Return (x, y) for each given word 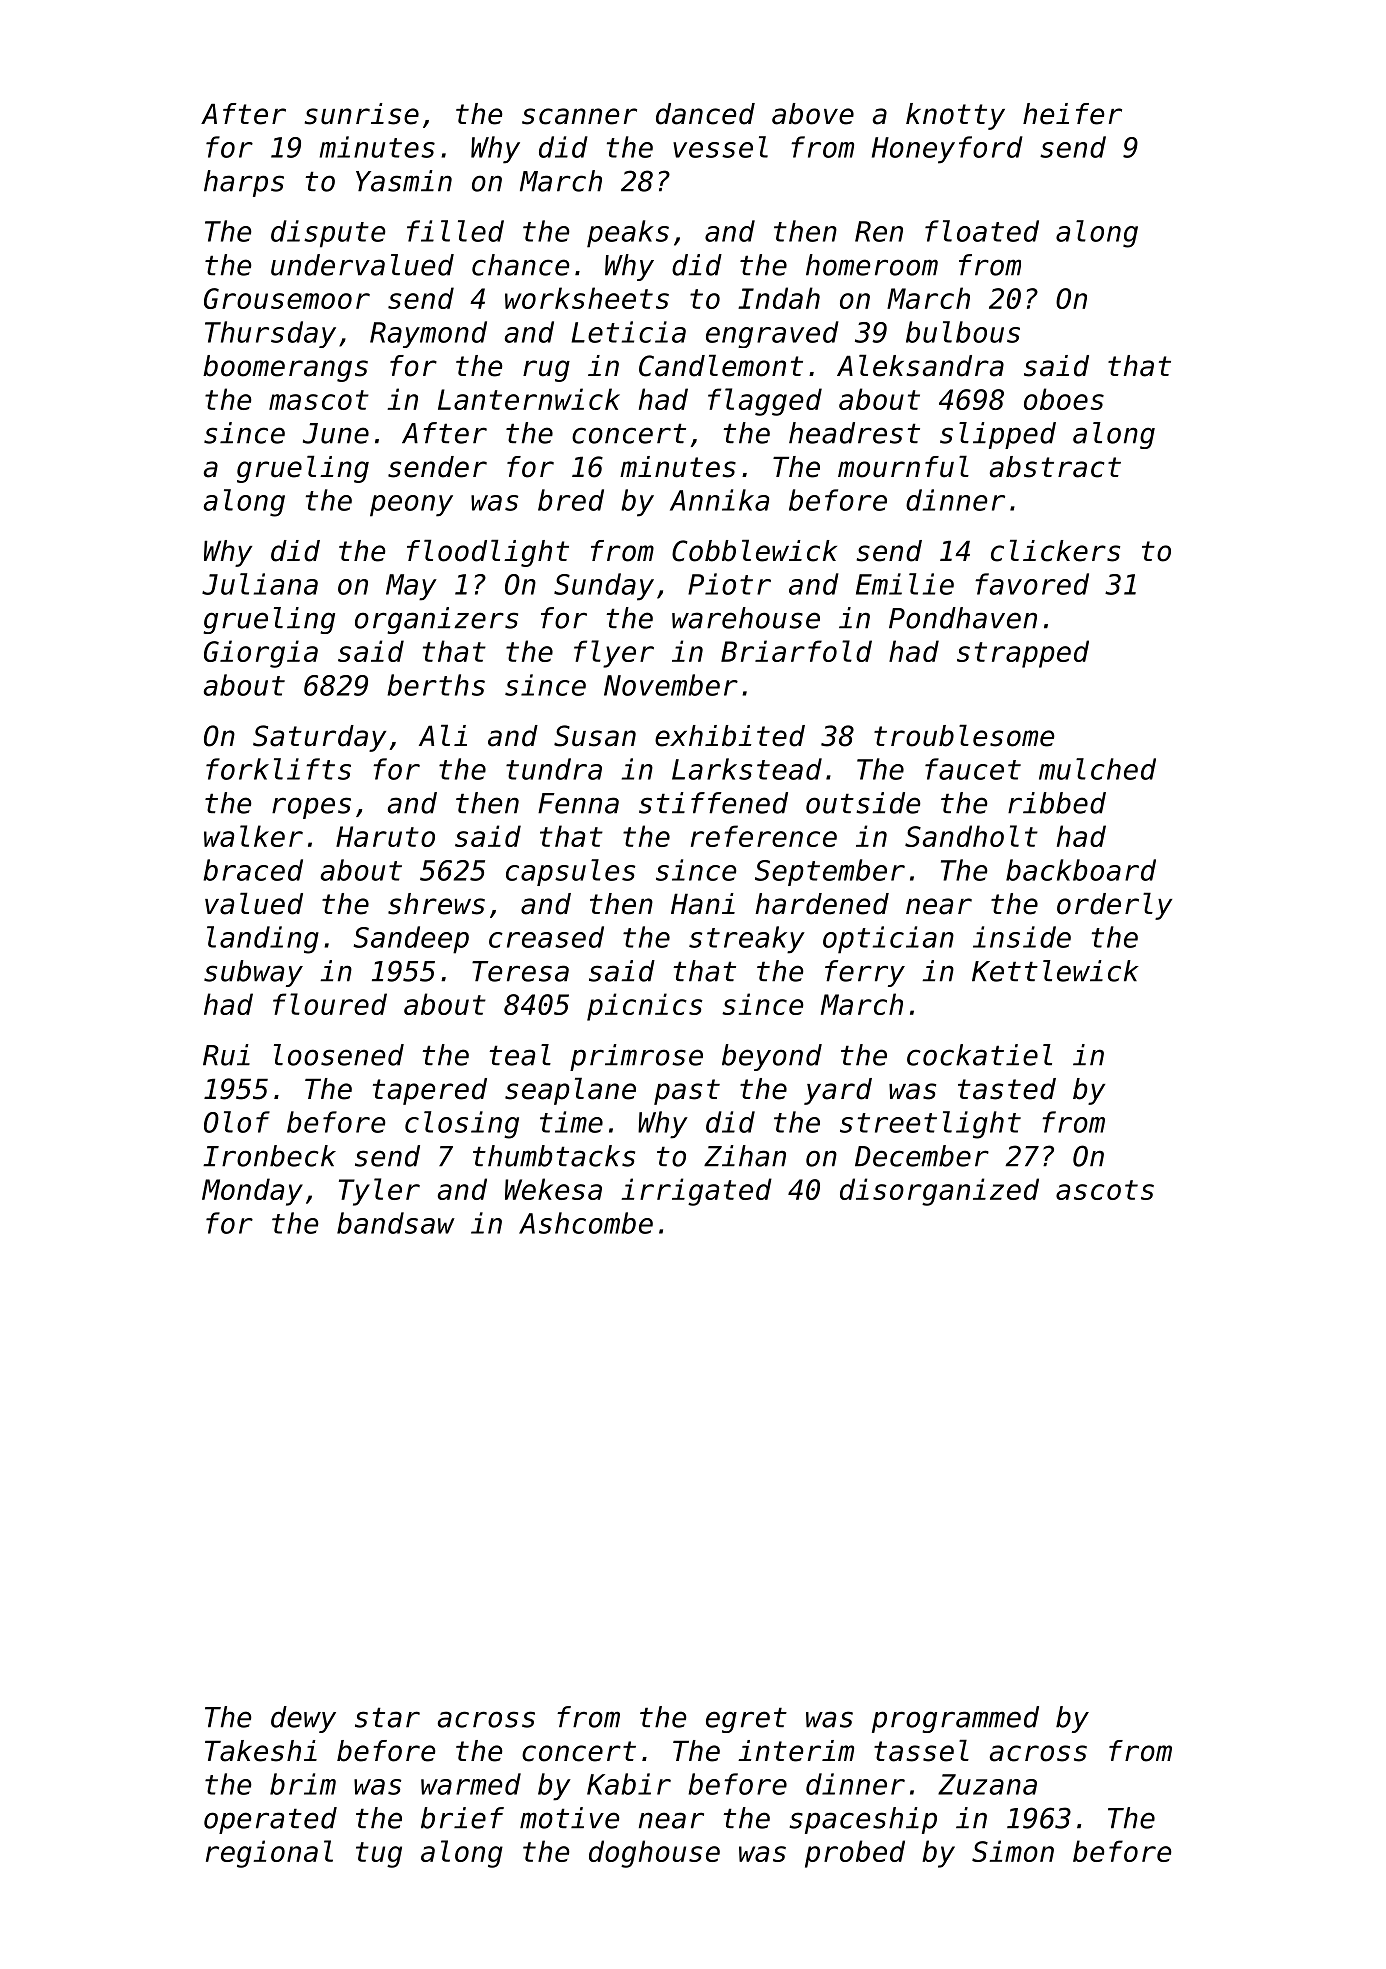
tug (379, 1855)
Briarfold (796, 651)
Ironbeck (269, 1156)
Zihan (745, 1156)
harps (244, 183)
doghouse (654, 1854)
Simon (1013, 1851)
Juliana (260, 584)
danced (705, 114)
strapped (1023, 654)
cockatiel (979, 1055)
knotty (955, 116)
